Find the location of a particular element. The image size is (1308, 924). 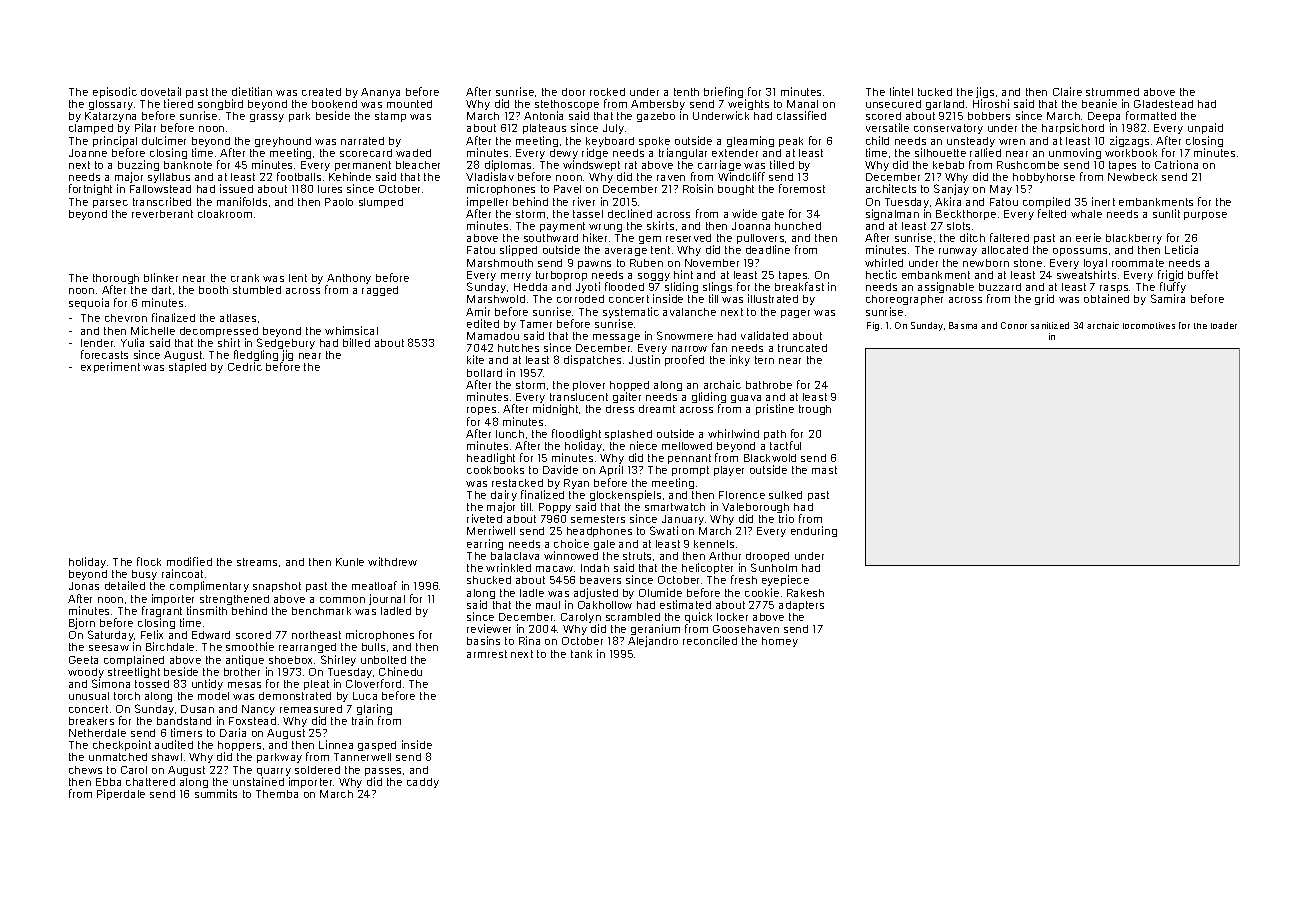

soldered is located at coordinates (317, 770).
